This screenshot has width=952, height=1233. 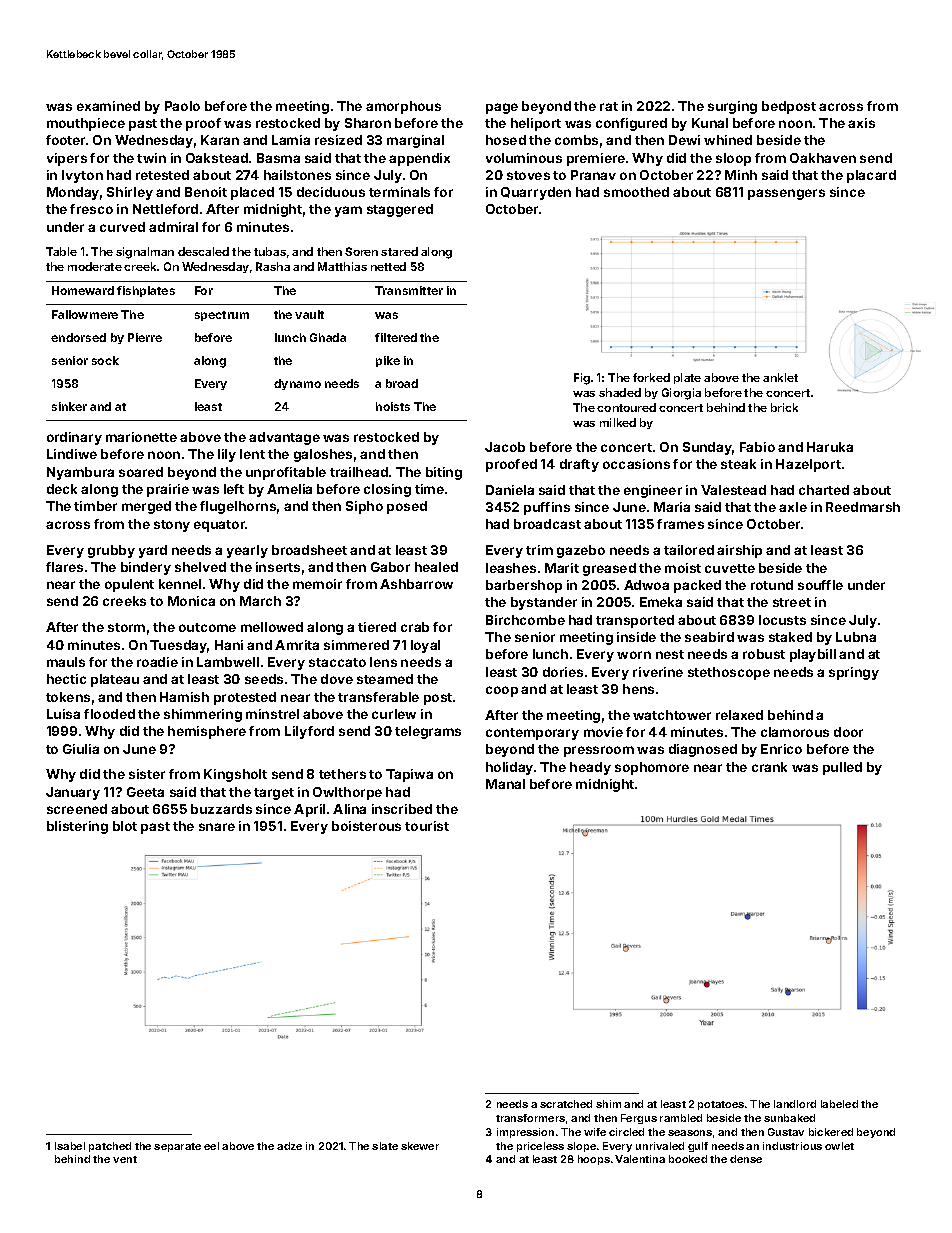 What do you see at coordinates (393, 406) in the screenshot?
I see `hoists` at bounding box center [393, 406].
